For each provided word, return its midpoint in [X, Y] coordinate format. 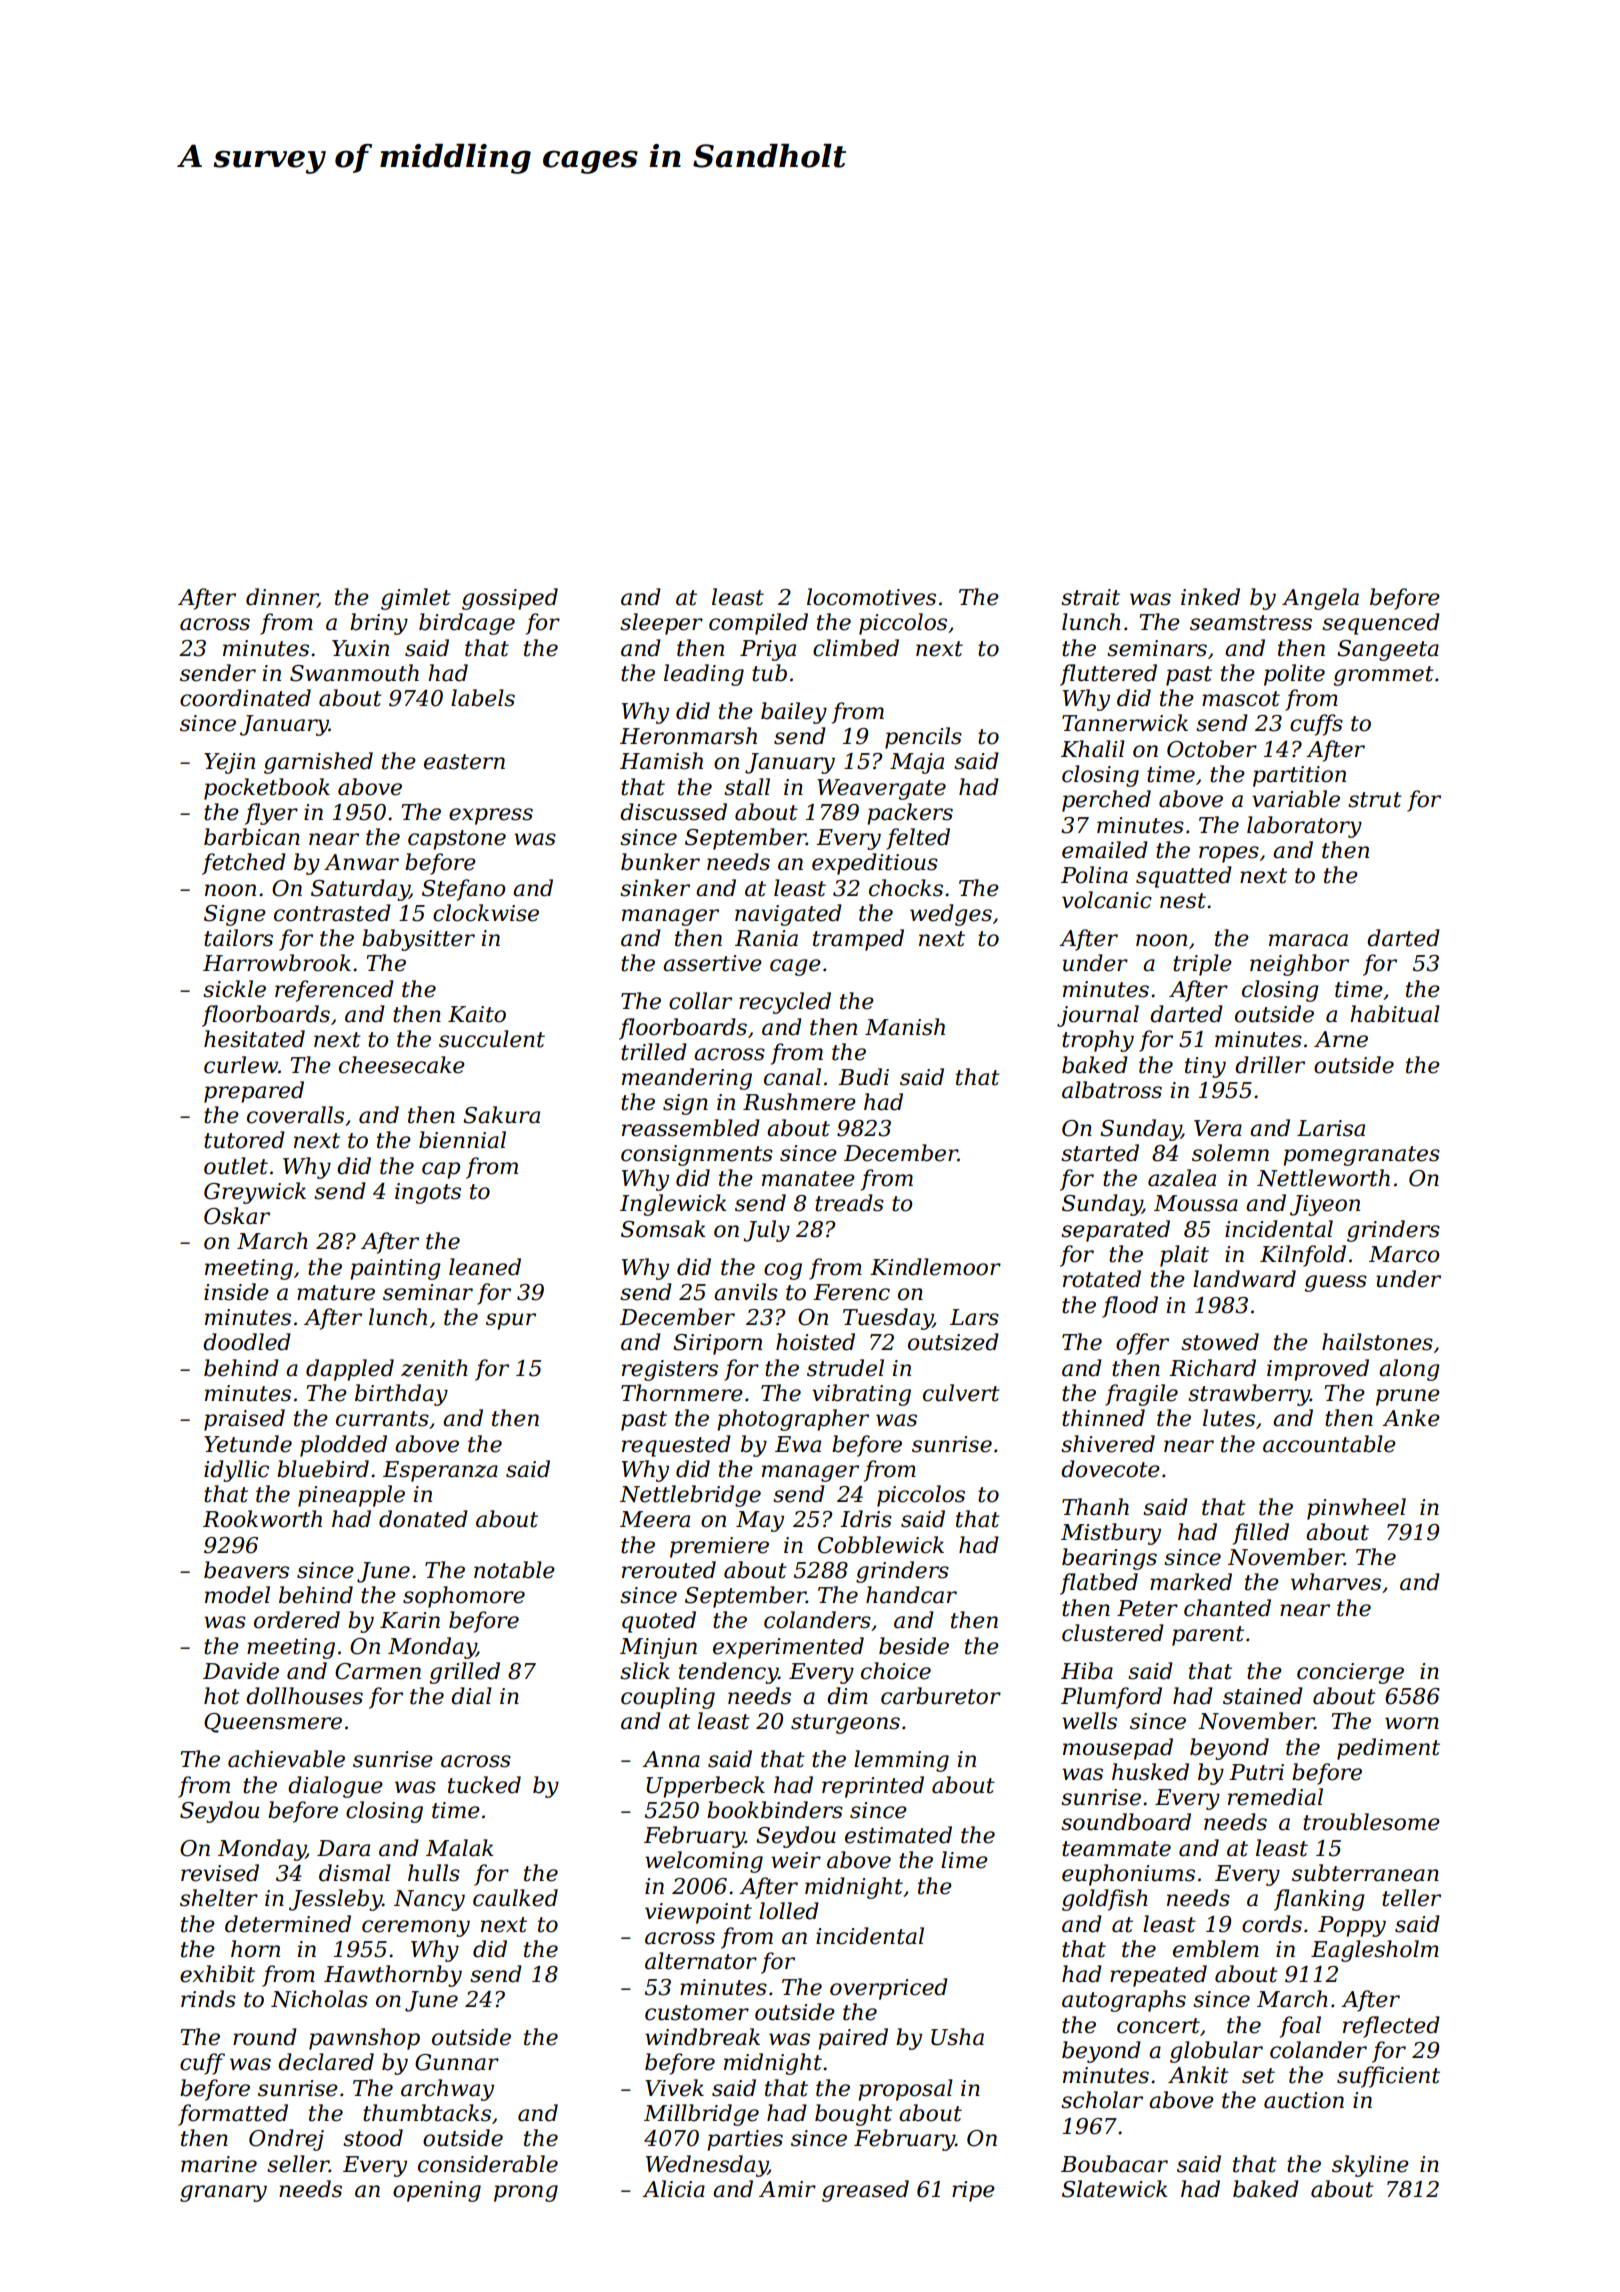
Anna [671, 1759]
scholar [1102, 2100]
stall [747, 787]
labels [483, 698]
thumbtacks [427, 2113]
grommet [1384, 676]
